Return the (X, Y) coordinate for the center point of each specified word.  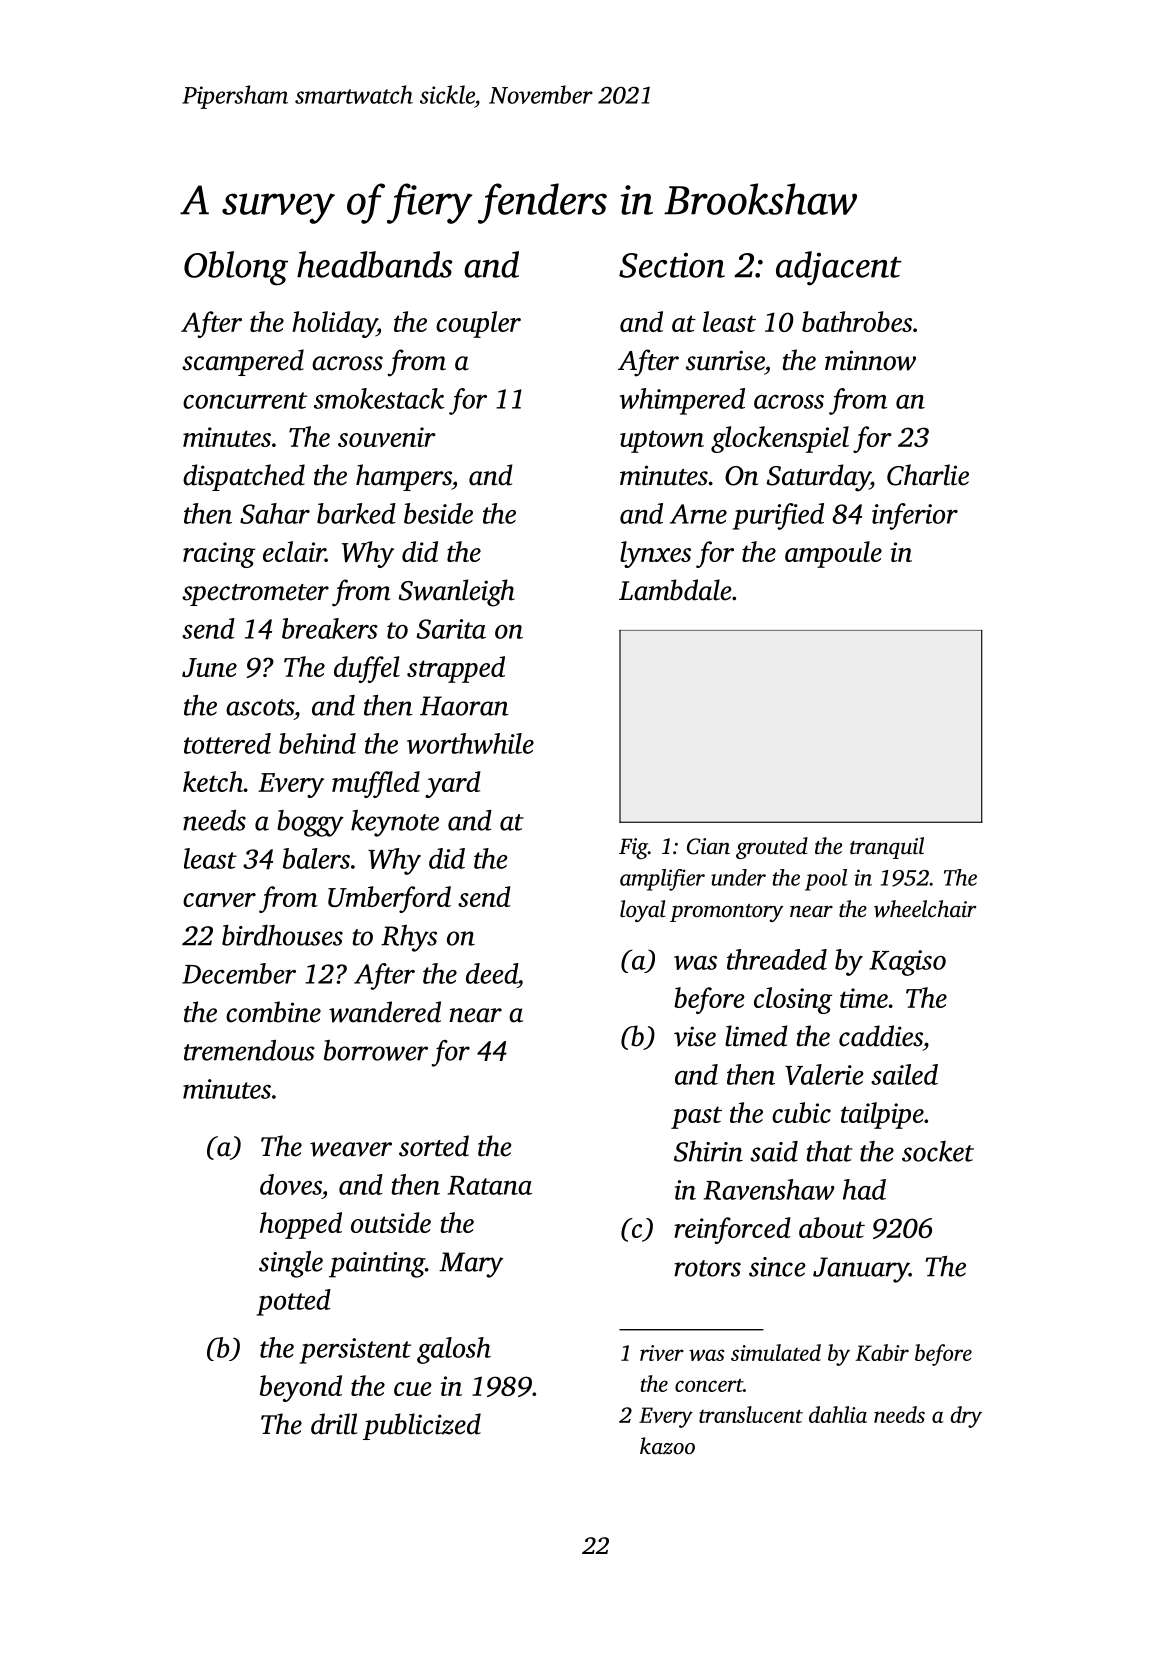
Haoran (464, 706)
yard (453, 784)
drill (334, 1424)
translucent (751, 1414)
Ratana (490, 1185)
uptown (662, 441)
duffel (367, 669)
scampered (243, 362)
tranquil (887, 848)
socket (938, 1151)
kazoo (667, 1446)
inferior (915, 516)
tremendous (249, 1050)
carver (219, 900)
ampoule (833, 554)
